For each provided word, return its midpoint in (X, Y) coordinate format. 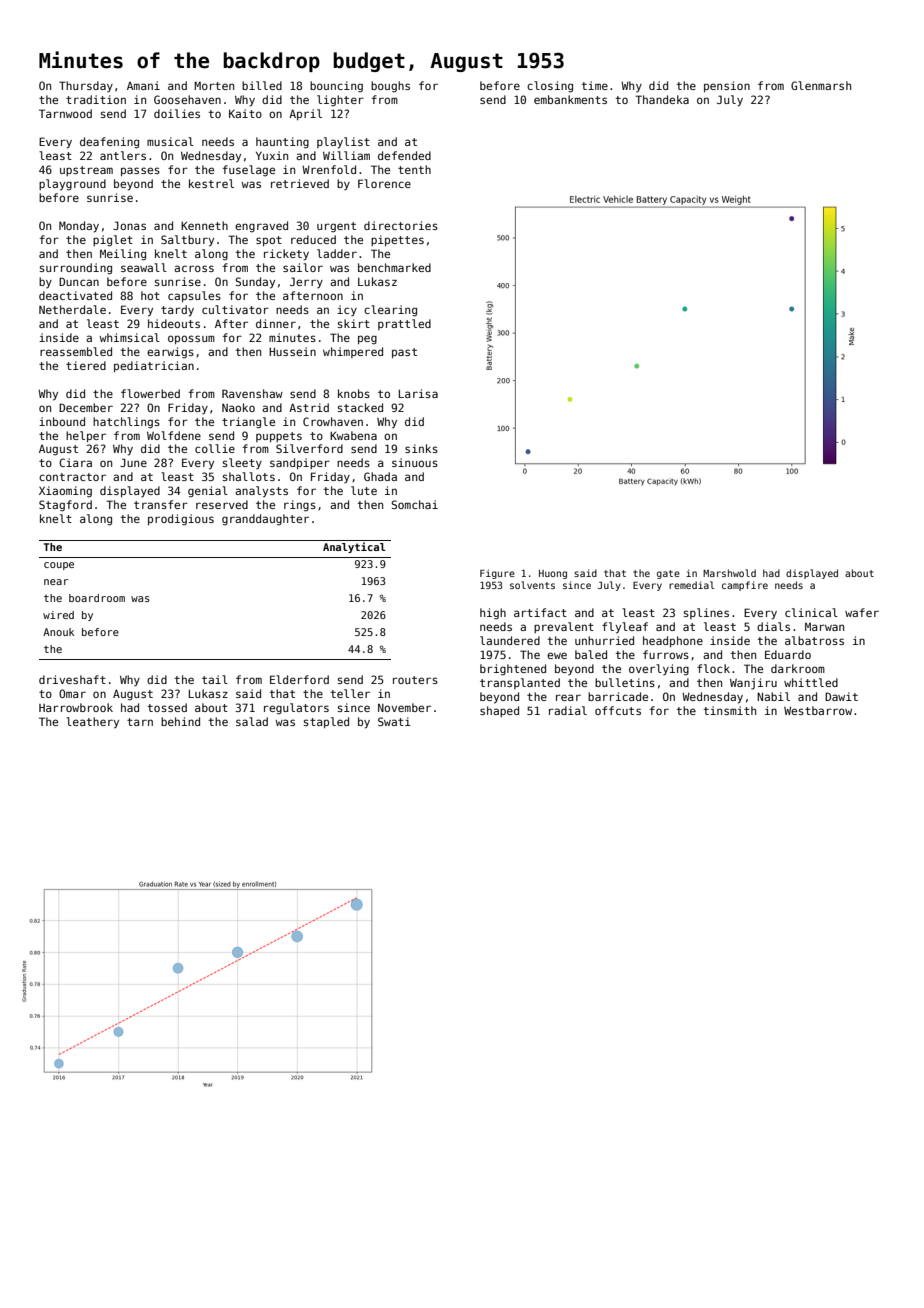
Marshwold (729, 573)
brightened (513, 670)
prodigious (181, 520)
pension (727, 86)
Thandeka (662, 99)
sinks (421, 448)
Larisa (418, 393)
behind (180, 721)
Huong (553, 574)
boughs (390, 87)
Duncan (79, 281)
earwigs (170, 353)
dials (773, 626)
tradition (96, 99)
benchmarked (394, 267)
